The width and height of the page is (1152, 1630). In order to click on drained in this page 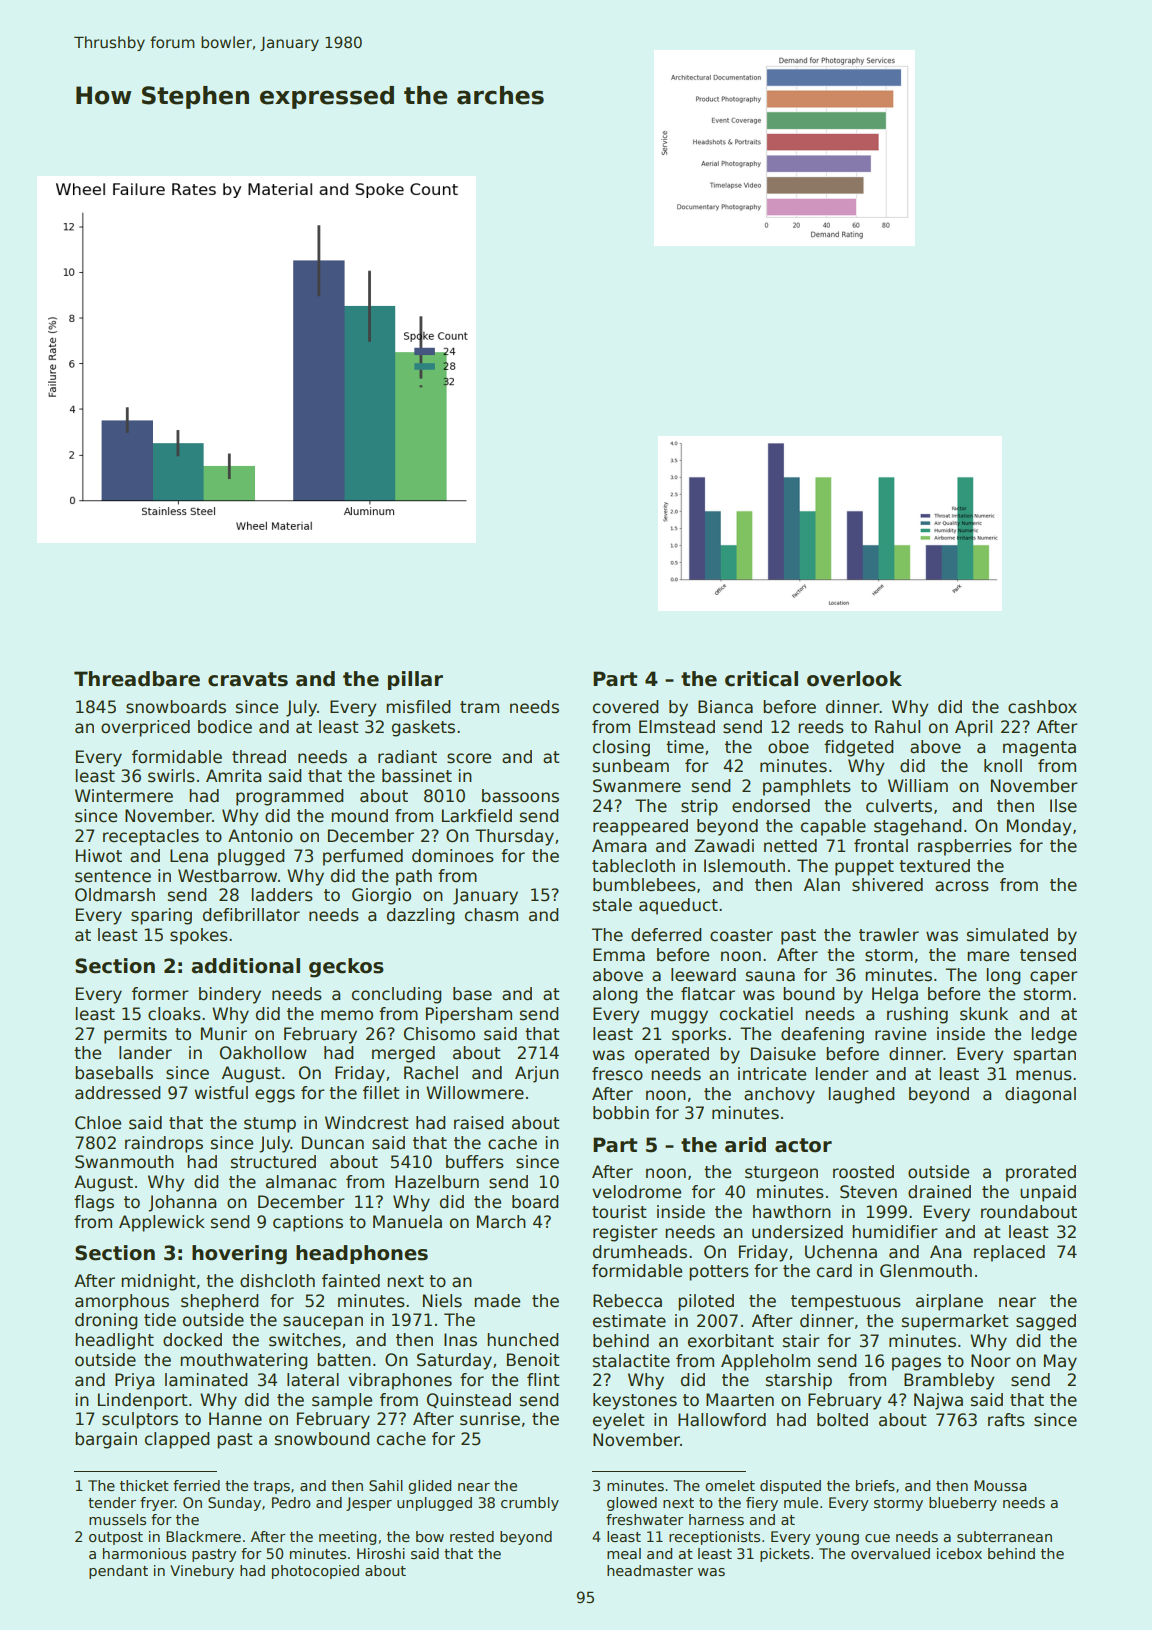, I will do `click(939, 1192)`.
